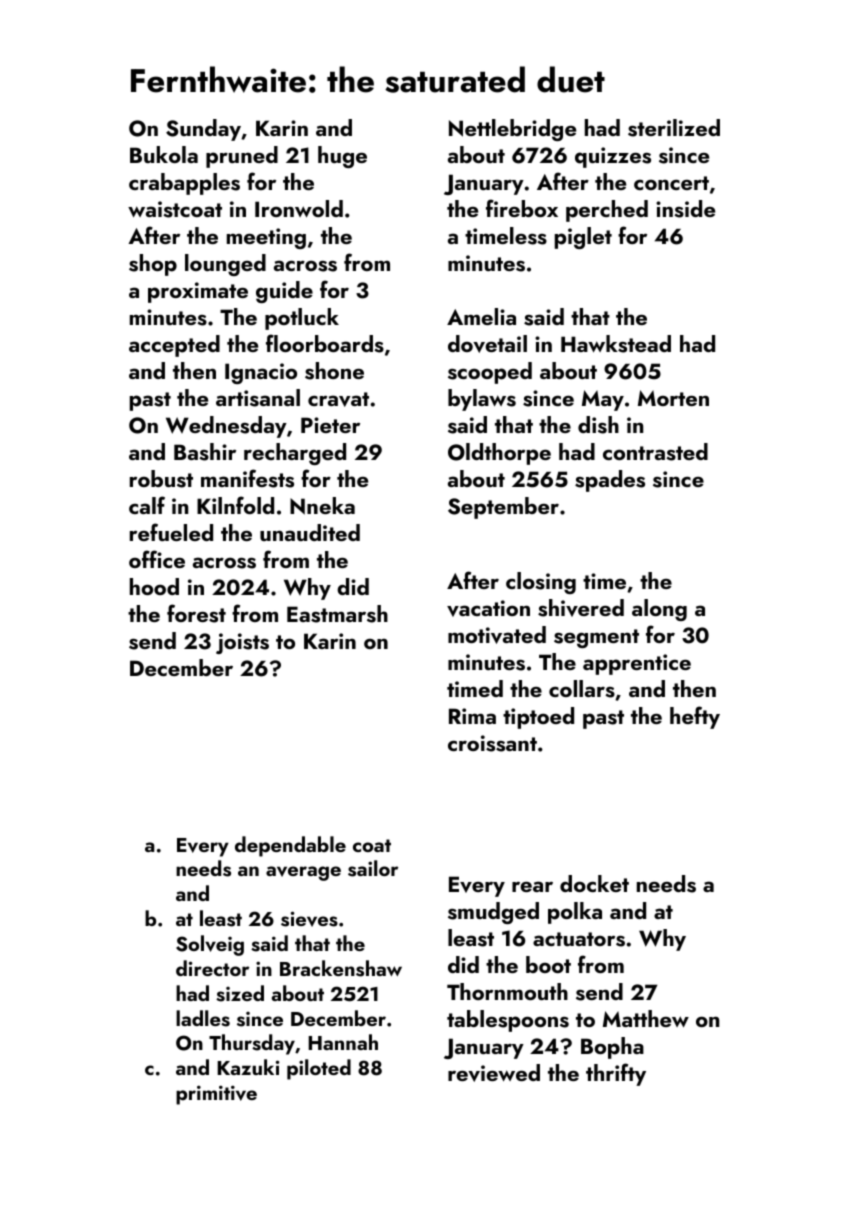  Describe the element at coordinates (685, 209) in the screenshot. I see `inside` at that location.
